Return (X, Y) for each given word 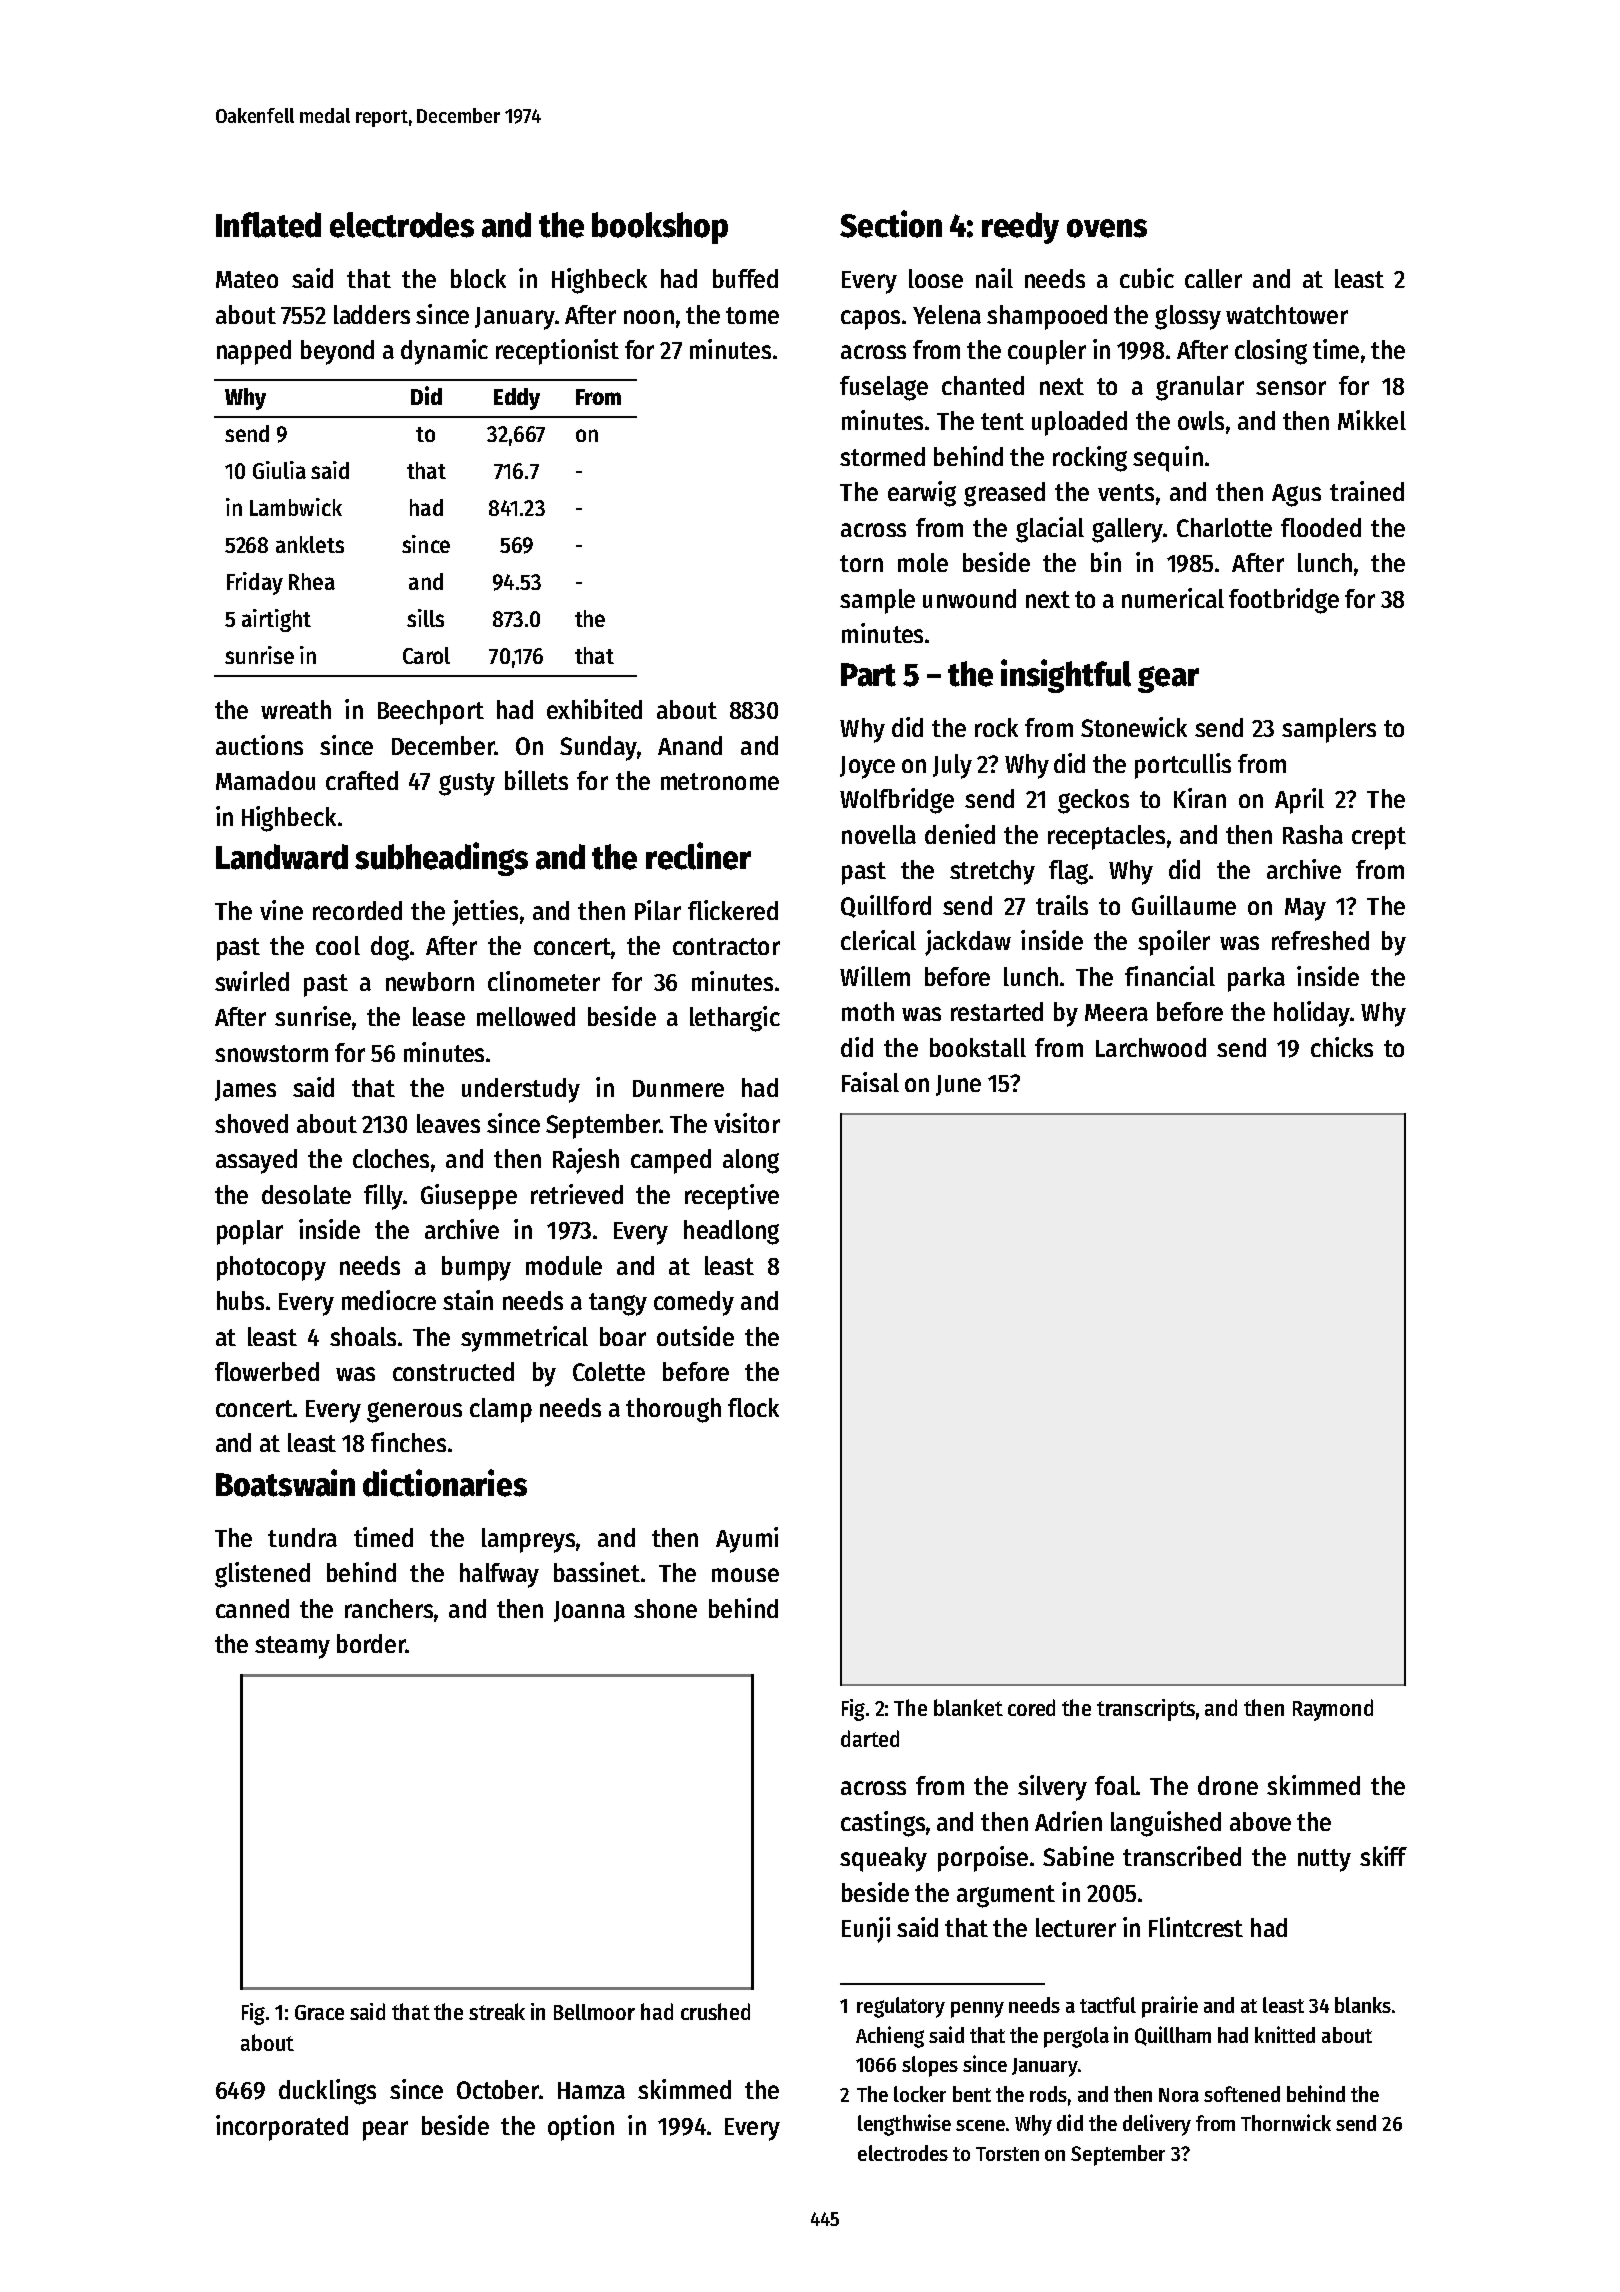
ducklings (327, 2092)
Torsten (1007, 2154)
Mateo (247, 279)
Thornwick (1286, 2122)
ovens (1107, 228)
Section (891, 224)
